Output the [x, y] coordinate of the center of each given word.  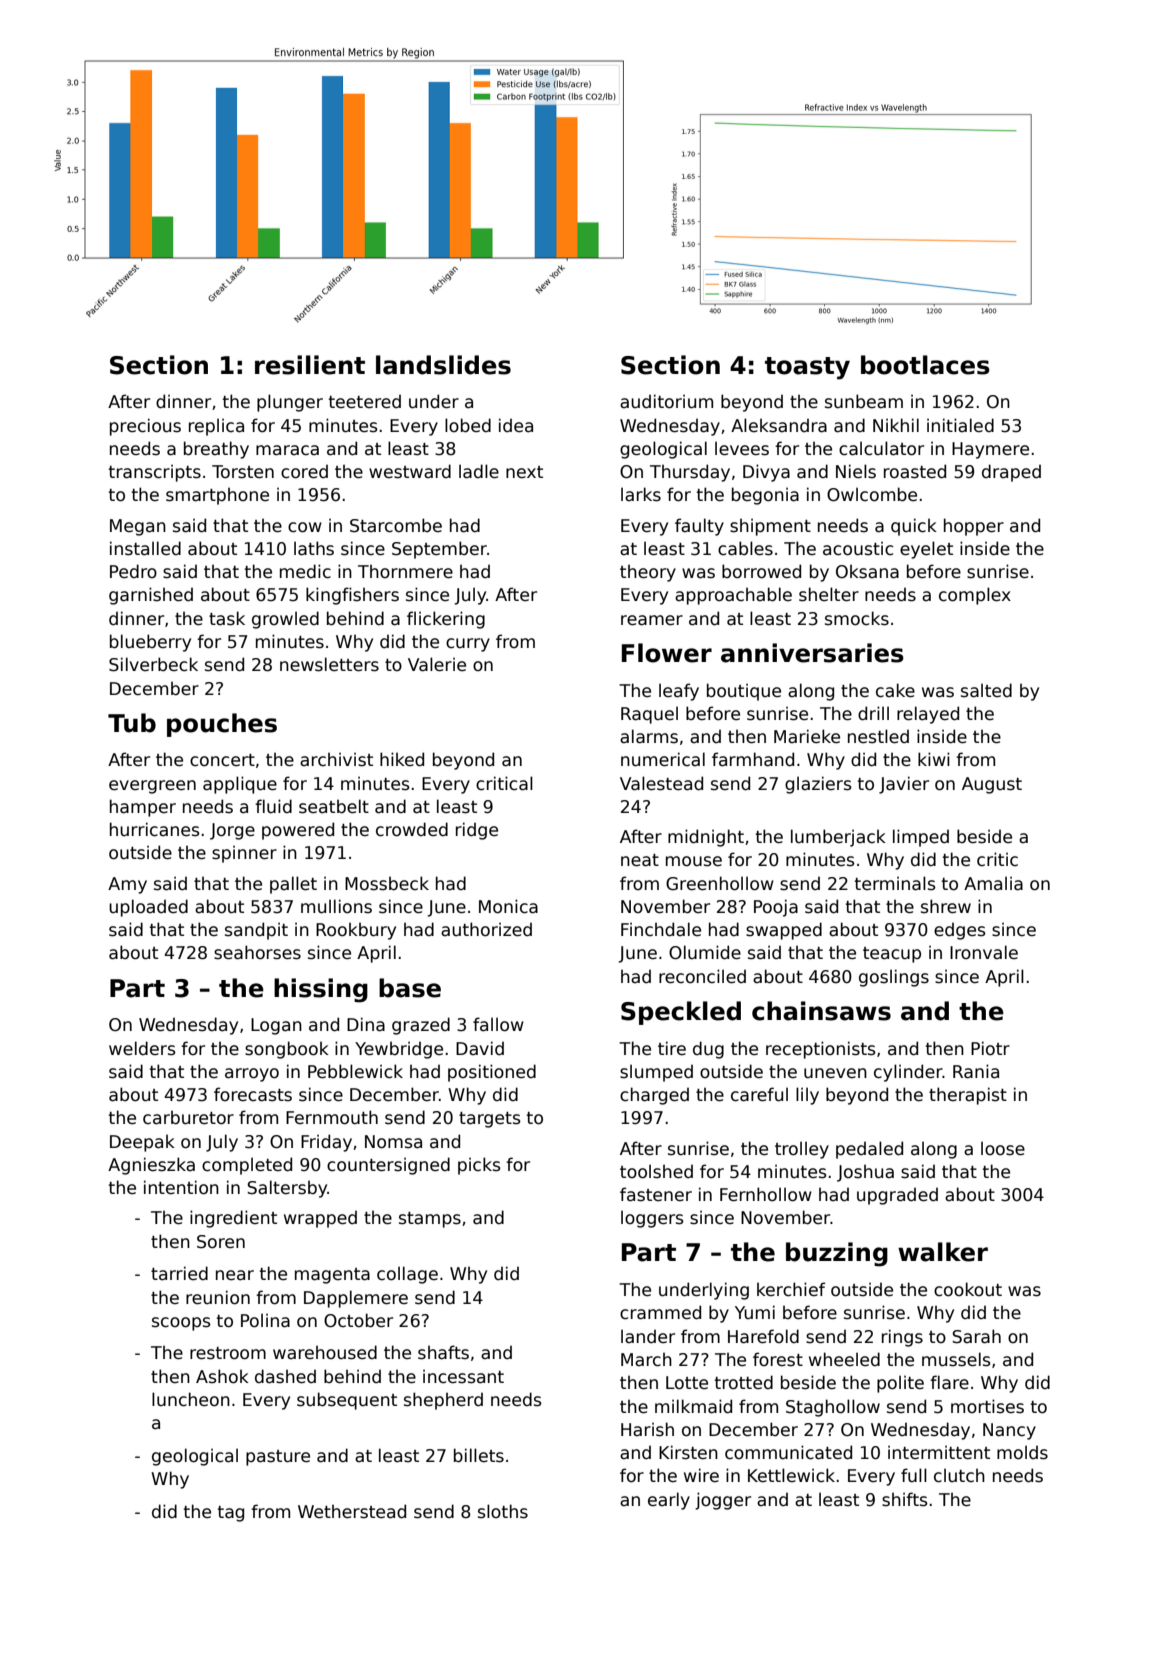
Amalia [993, 883]
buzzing [837, 1254]
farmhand [753, 759]
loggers [652, 1219]
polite [900, 1384]
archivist [336, 759]
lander [648, 1336]
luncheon [191, 1399]
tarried [179, 1273]
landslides [443, 365]
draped [1011, 473]
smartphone [217, 496]
